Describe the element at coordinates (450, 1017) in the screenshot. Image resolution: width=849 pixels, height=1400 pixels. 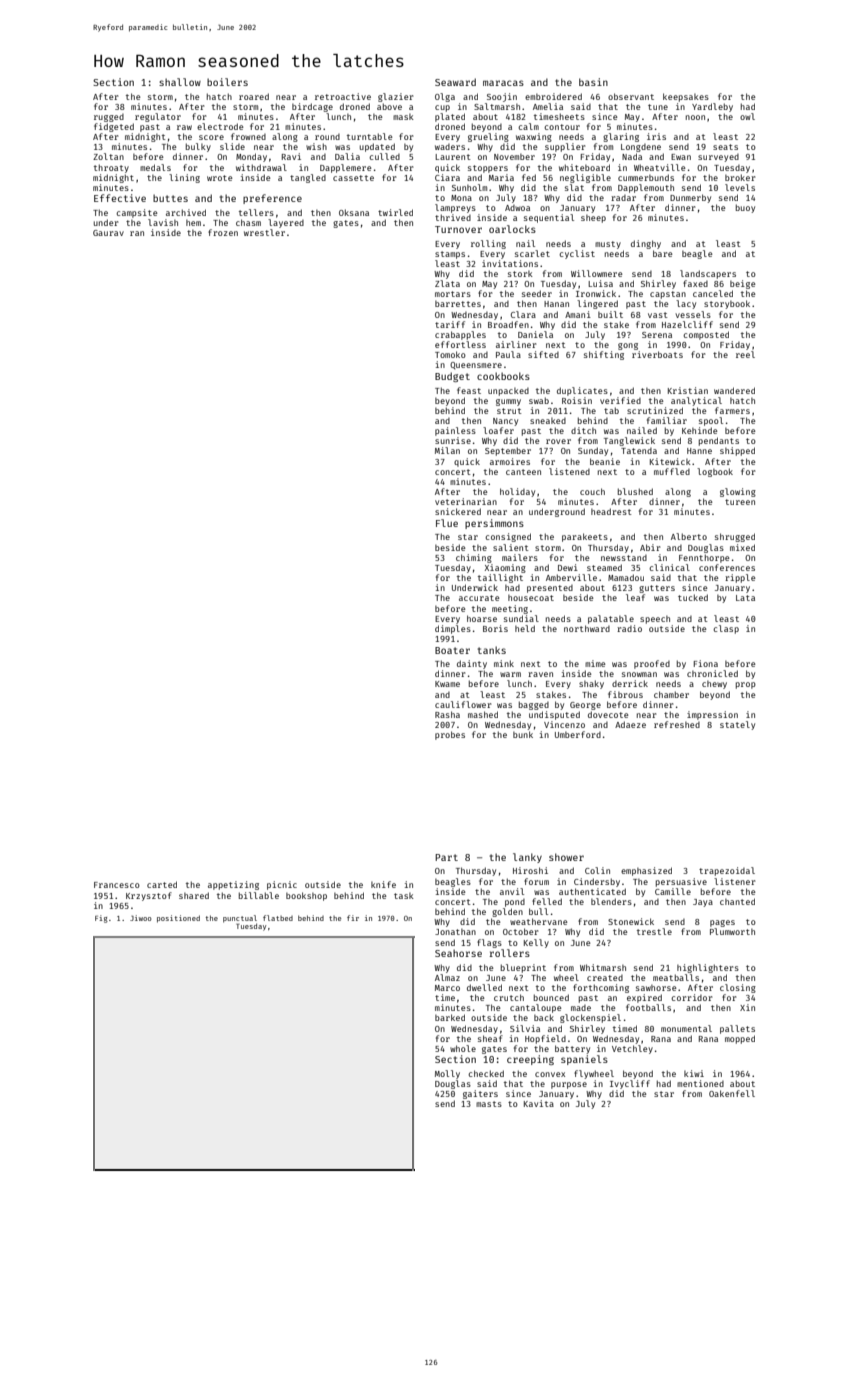
I see `barked` at that location.
